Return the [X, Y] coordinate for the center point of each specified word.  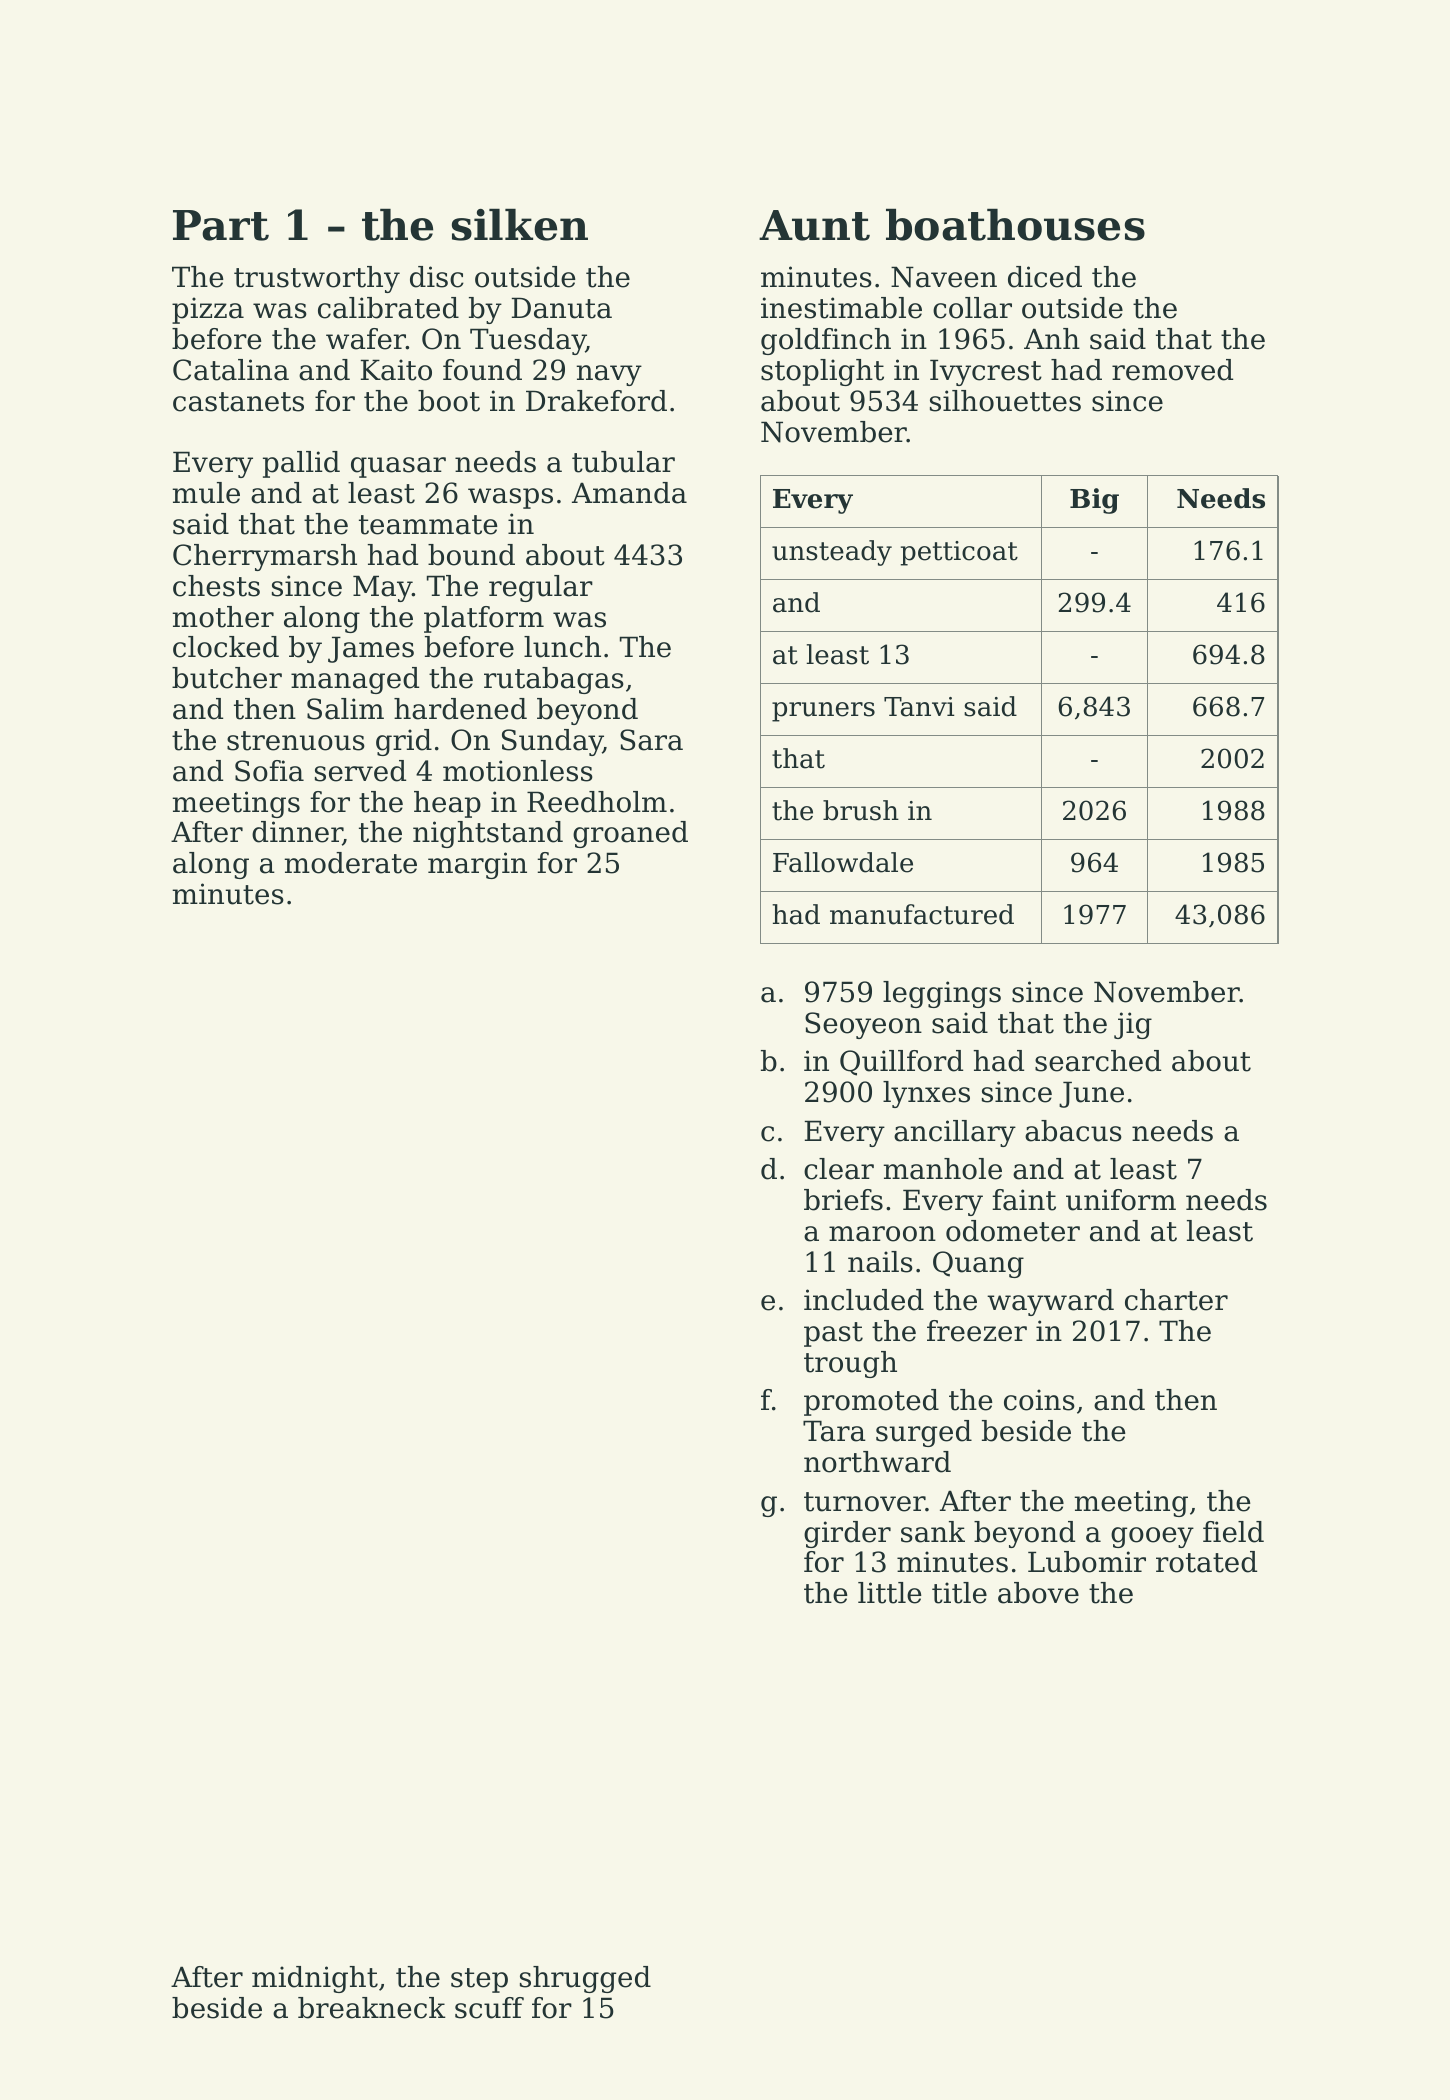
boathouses [1015, 225]
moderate [350, 863]
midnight [315, 1979]
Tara [834, 1431]
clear [839, 1169]
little [890, 1593]
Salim [345, 709]
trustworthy [317, 279]
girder [847, 1534]
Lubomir [1087, 1562]
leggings [942, 994]
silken [520, 225]
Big [1094, 501]
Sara [651, 740]
